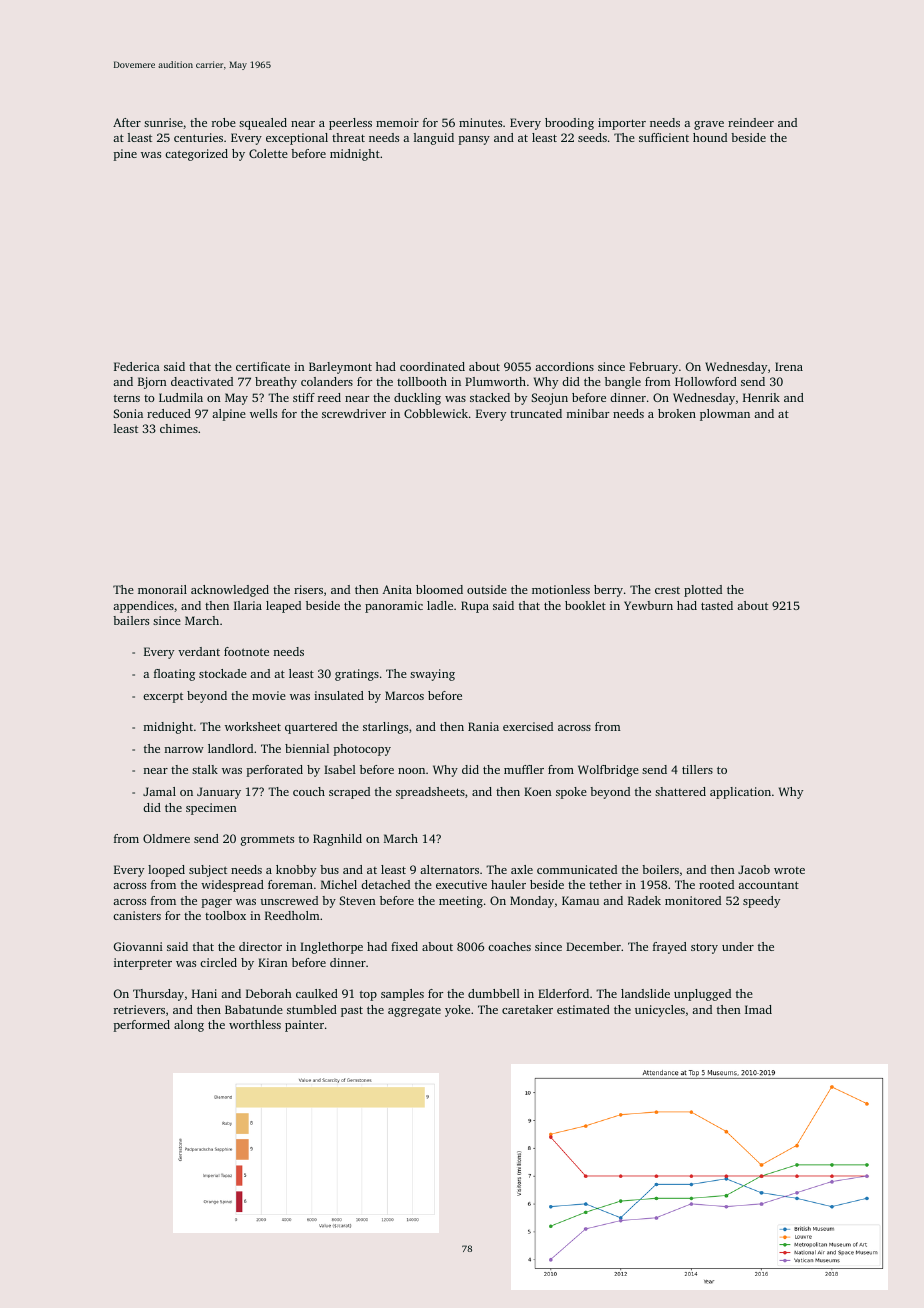 Image resolution: width=924 pixels, height=1308 pixels. I want to click on Jacob, so click(754, 869).
